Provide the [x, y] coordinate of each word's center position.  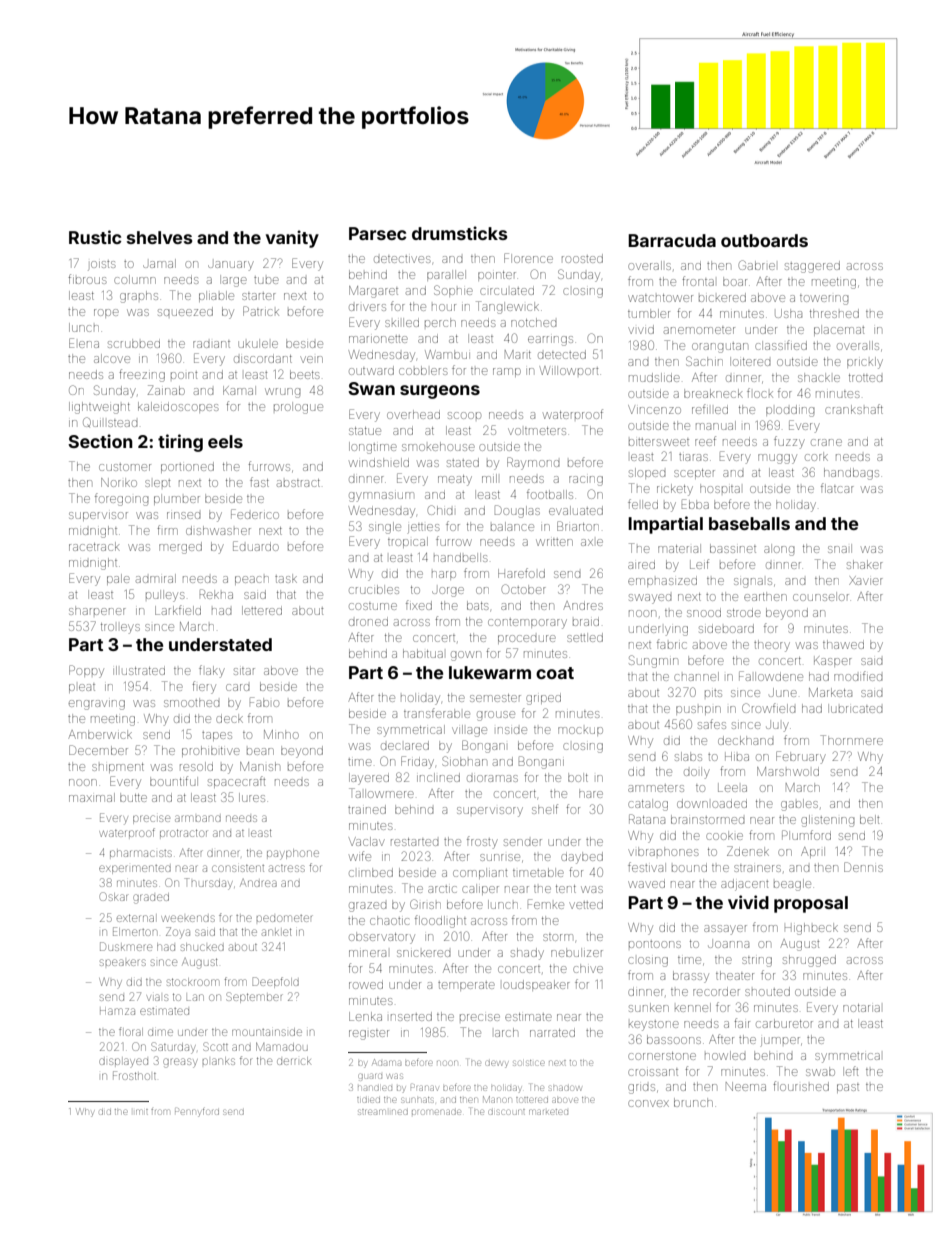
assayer [725, 930]
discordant [263, 359]
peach [252, 580]
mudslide [654, 377]
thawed [843, 644]
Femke [546, 904]
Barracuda [672, 240]
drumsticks [459, 233]
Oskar [113, 896]
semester [495, 698]
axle [592, 542]
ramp [507, 372]
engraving [97, 705]
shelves [159, 237]
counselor [821, 596]
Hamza [117, 1011]
